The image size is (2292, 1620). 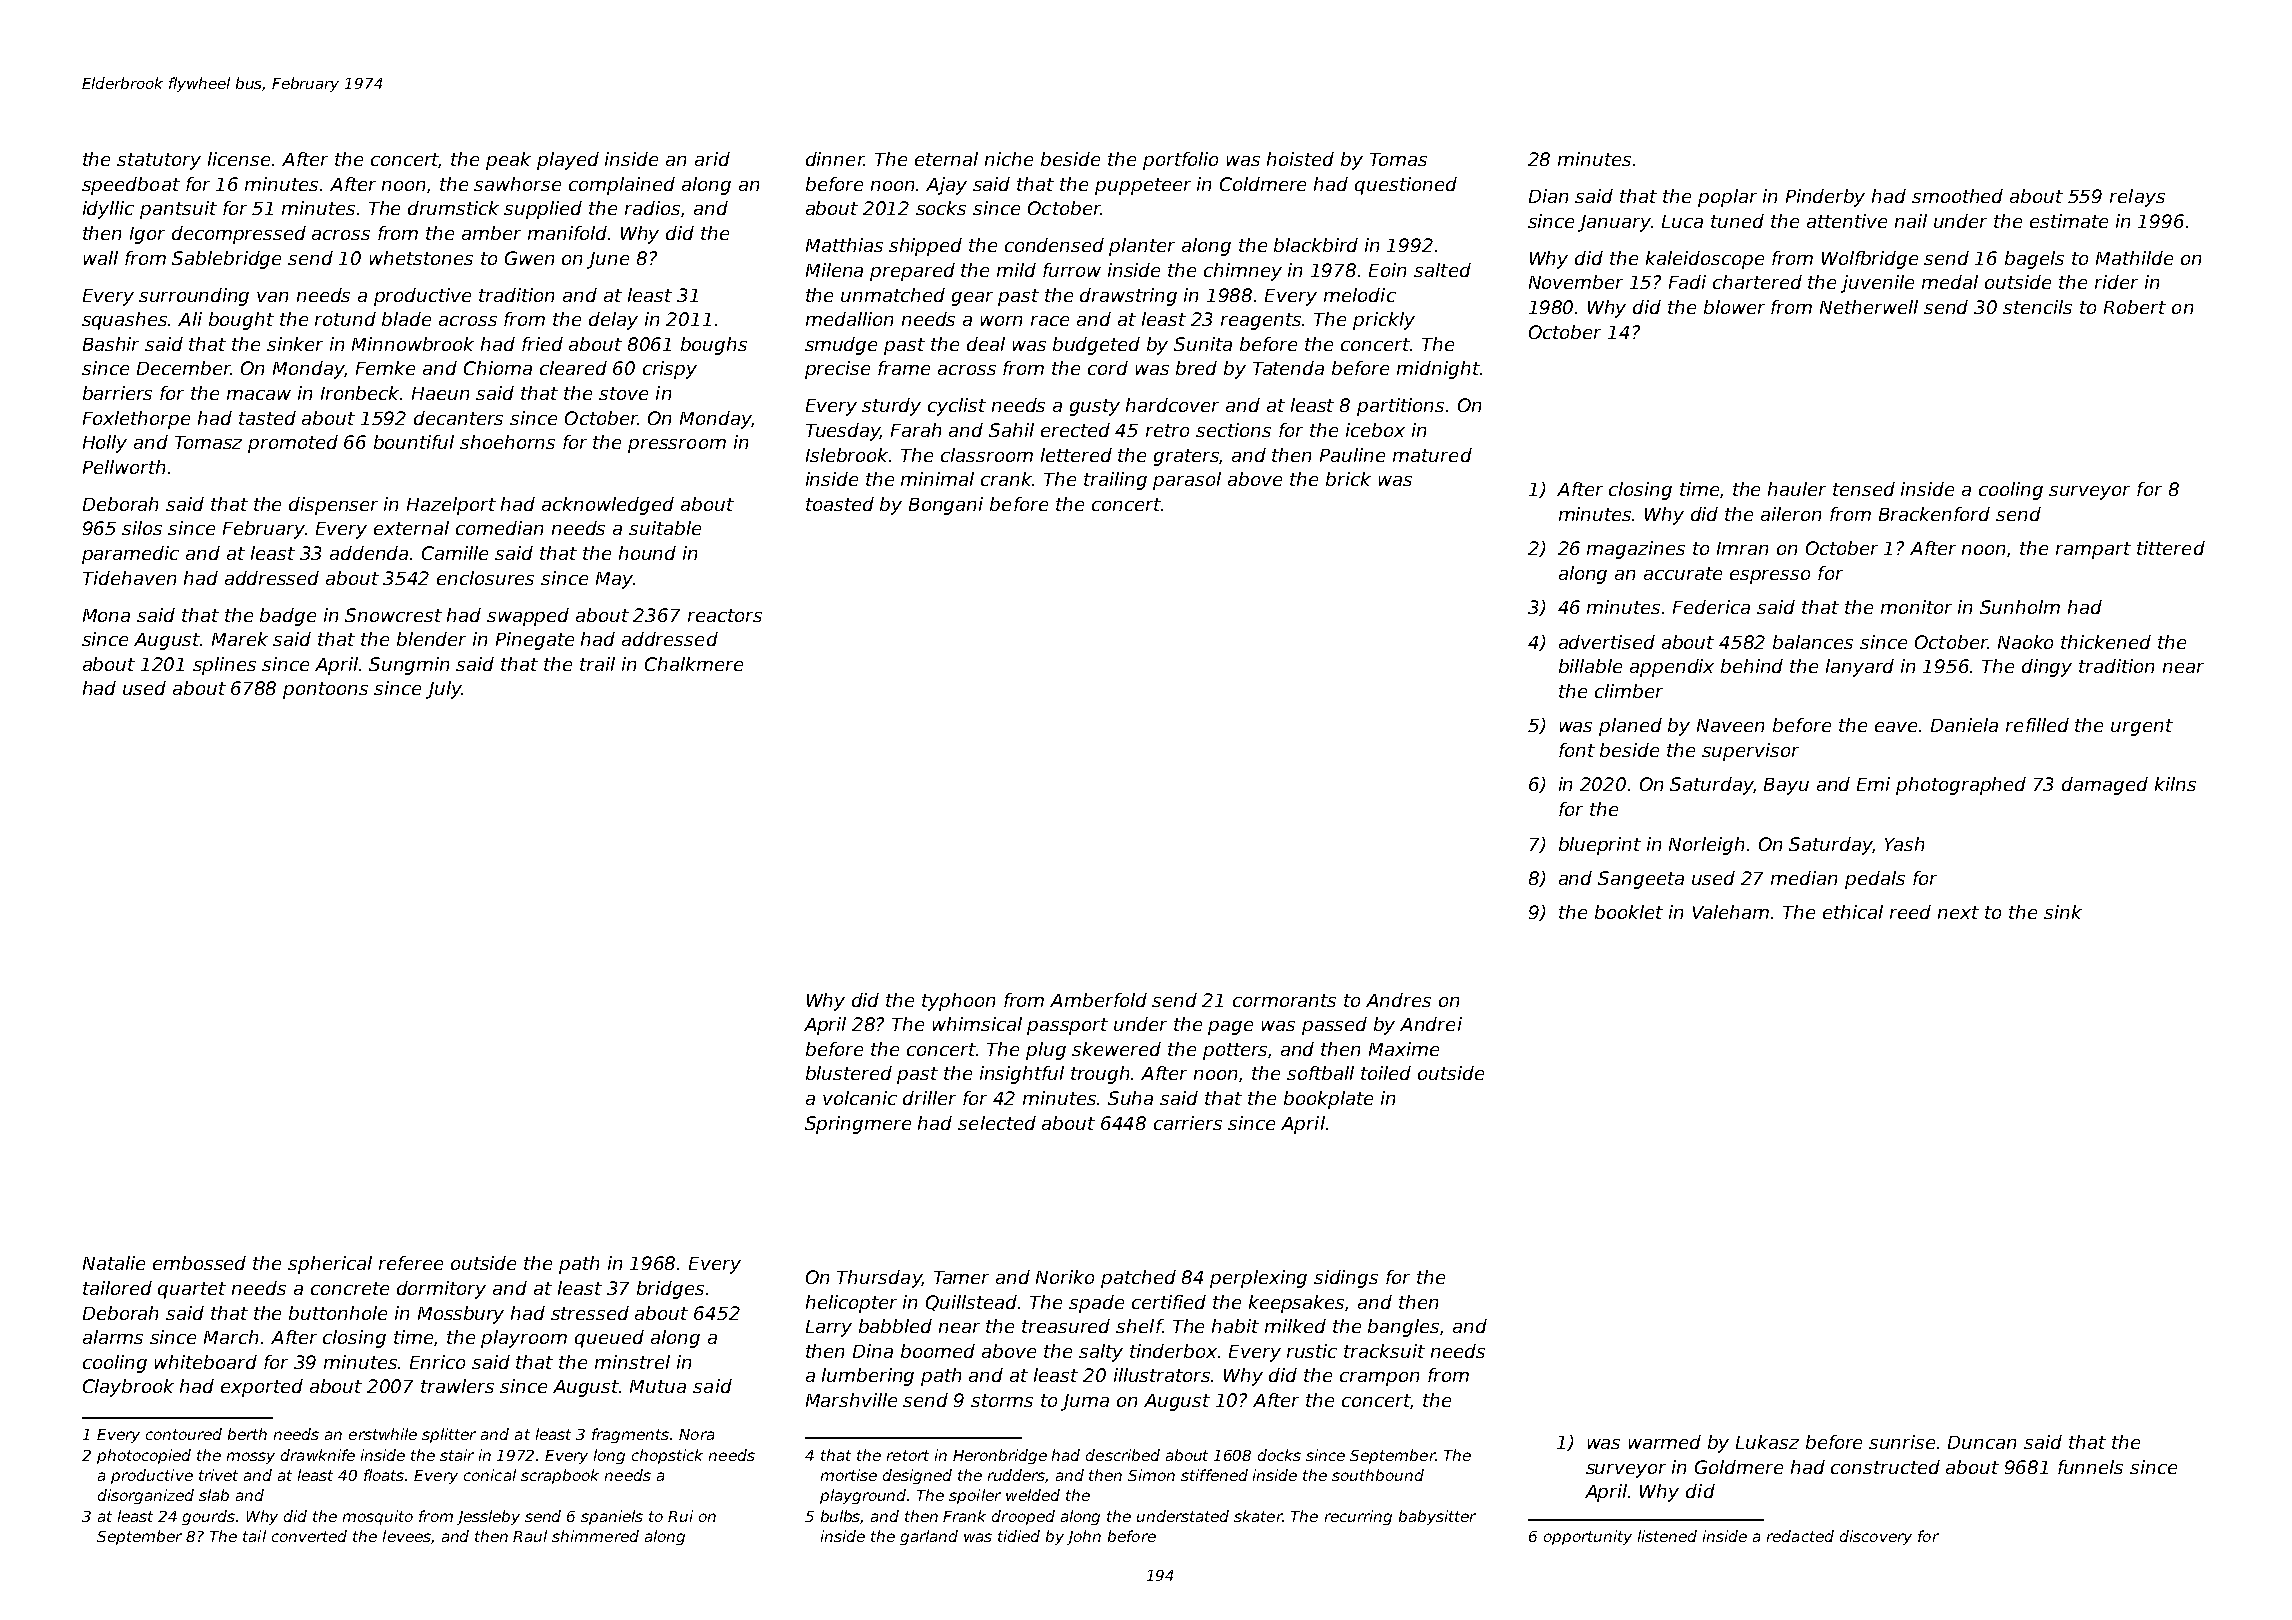 What do you see at coordinates (694, 664) in the page?
I see `Chalkmere` at bounding box center [694, 664].
